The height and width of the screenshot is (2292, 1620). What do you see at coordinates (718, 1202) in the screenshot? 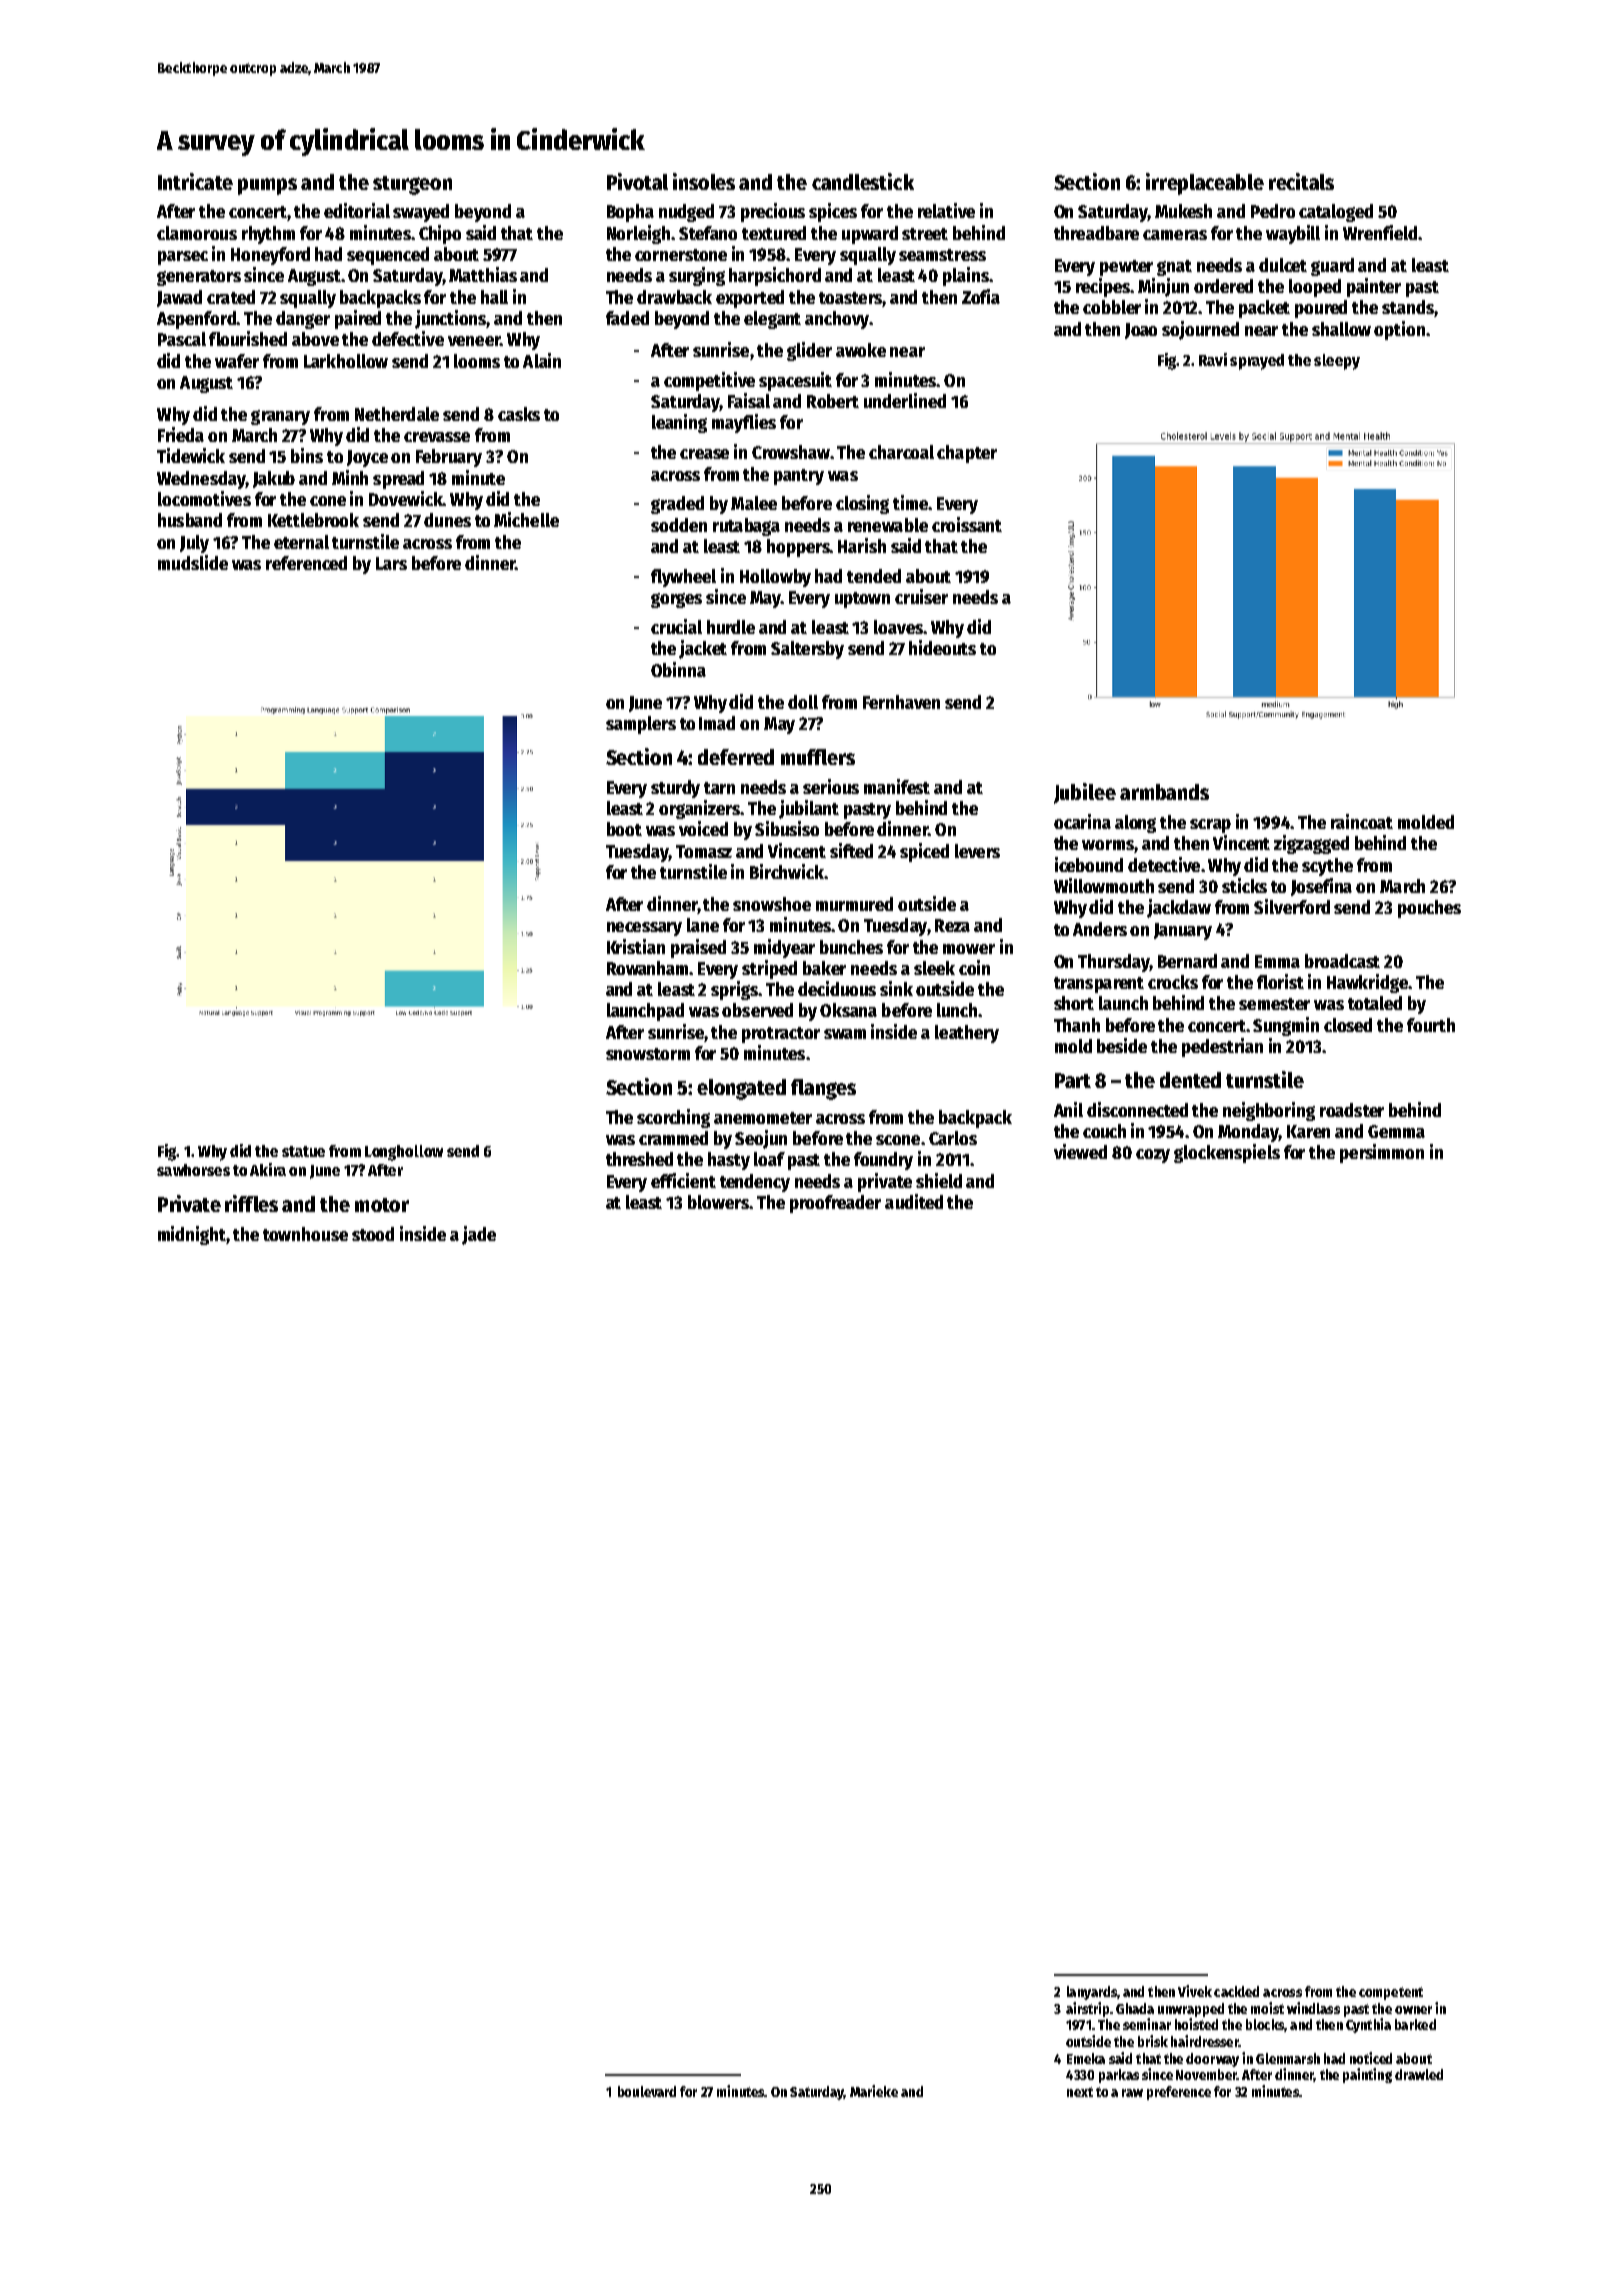
I see `blowers` at bounding box center [718, 1202].
